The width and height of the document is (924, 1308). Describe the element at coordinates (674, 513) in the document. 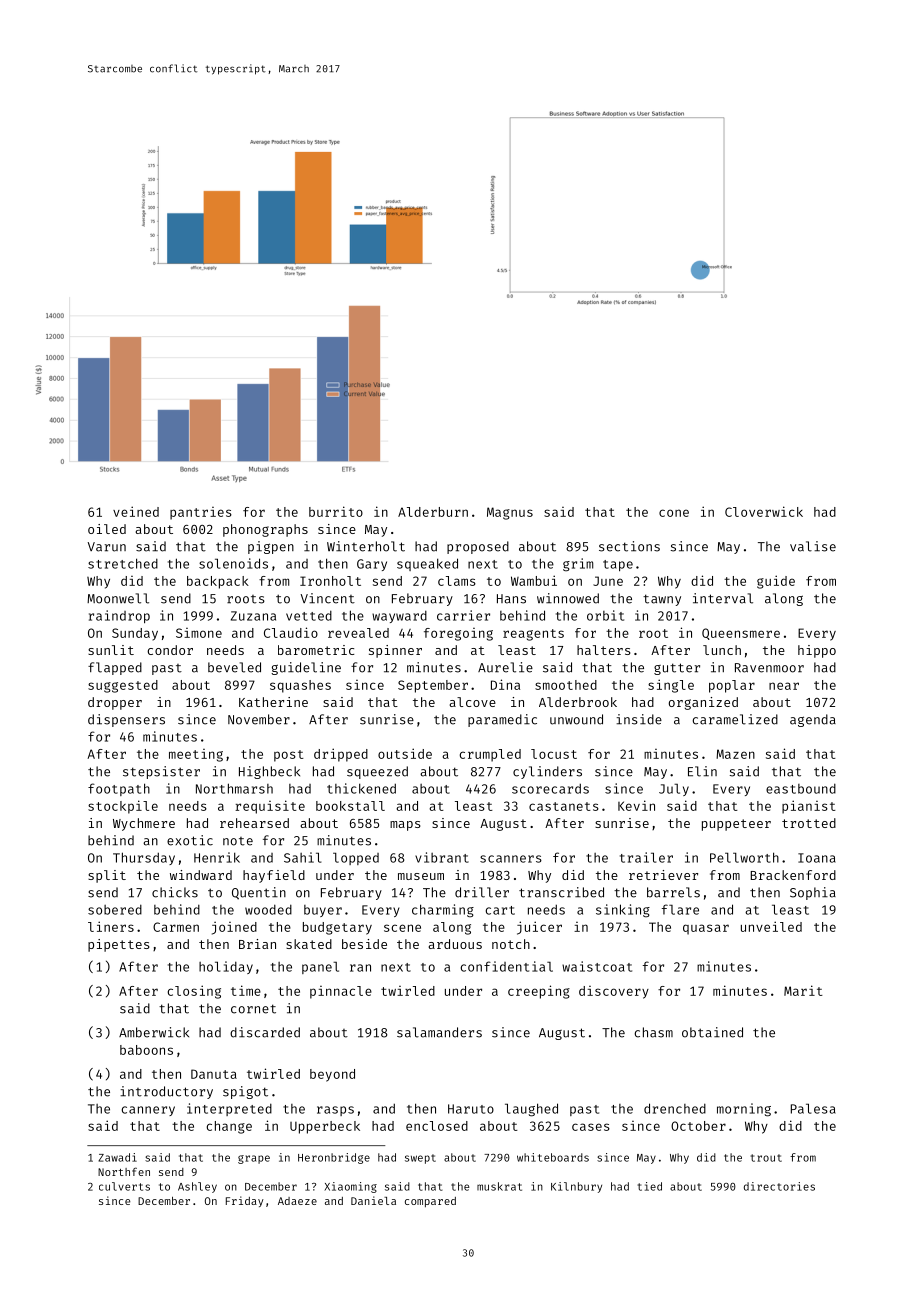

I see `cone` at that location.
